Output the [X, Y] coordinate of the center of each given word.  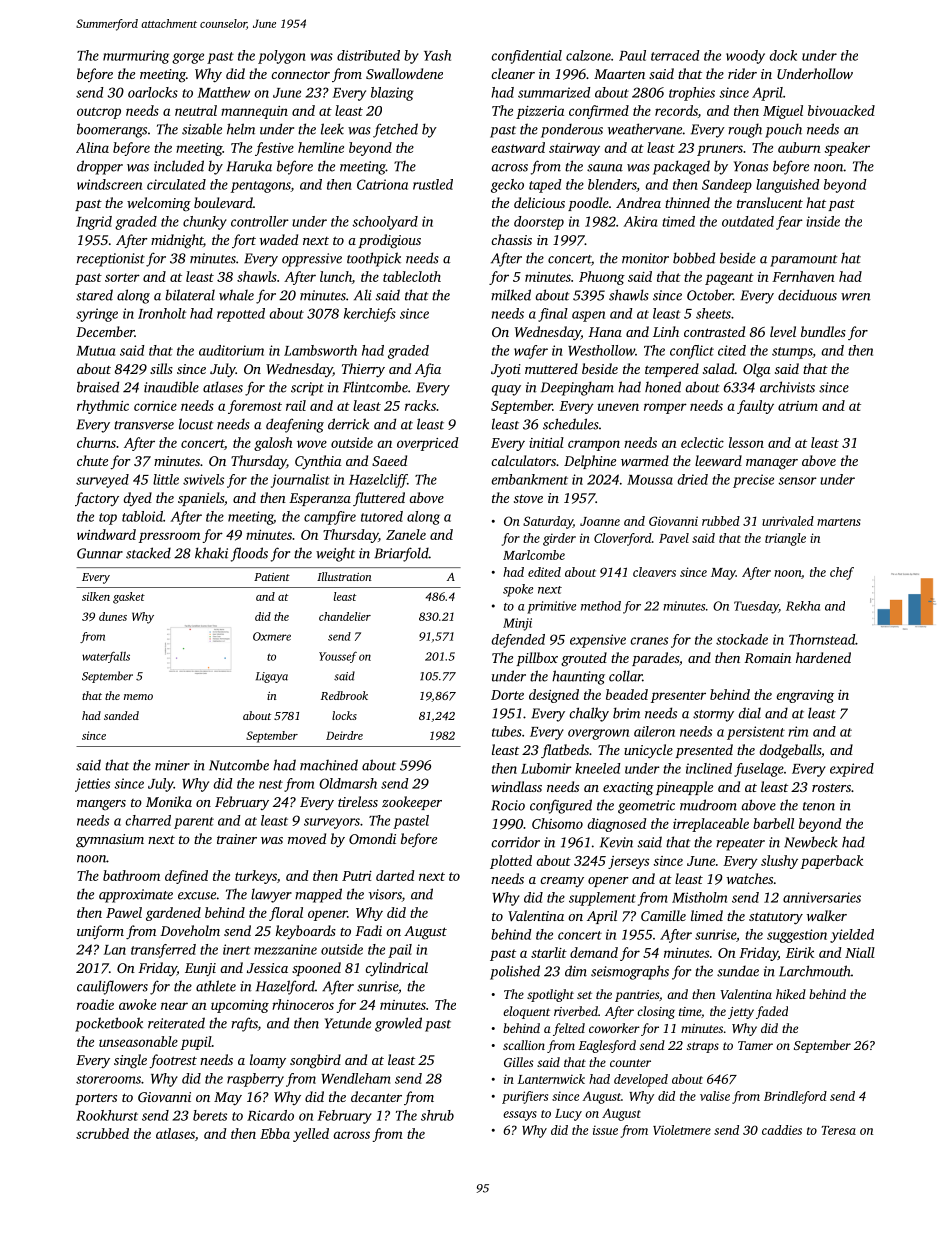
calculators [523, 460]
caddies [782, 1130]
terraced [675, 55]
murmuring [136, 57]
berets [210, 1115]
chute [92, 460]
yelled [311, 1135]
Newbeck [811, 842]
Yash [437, 55]
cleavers [654, 572]
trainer [237, 839]
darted [395, 875]
